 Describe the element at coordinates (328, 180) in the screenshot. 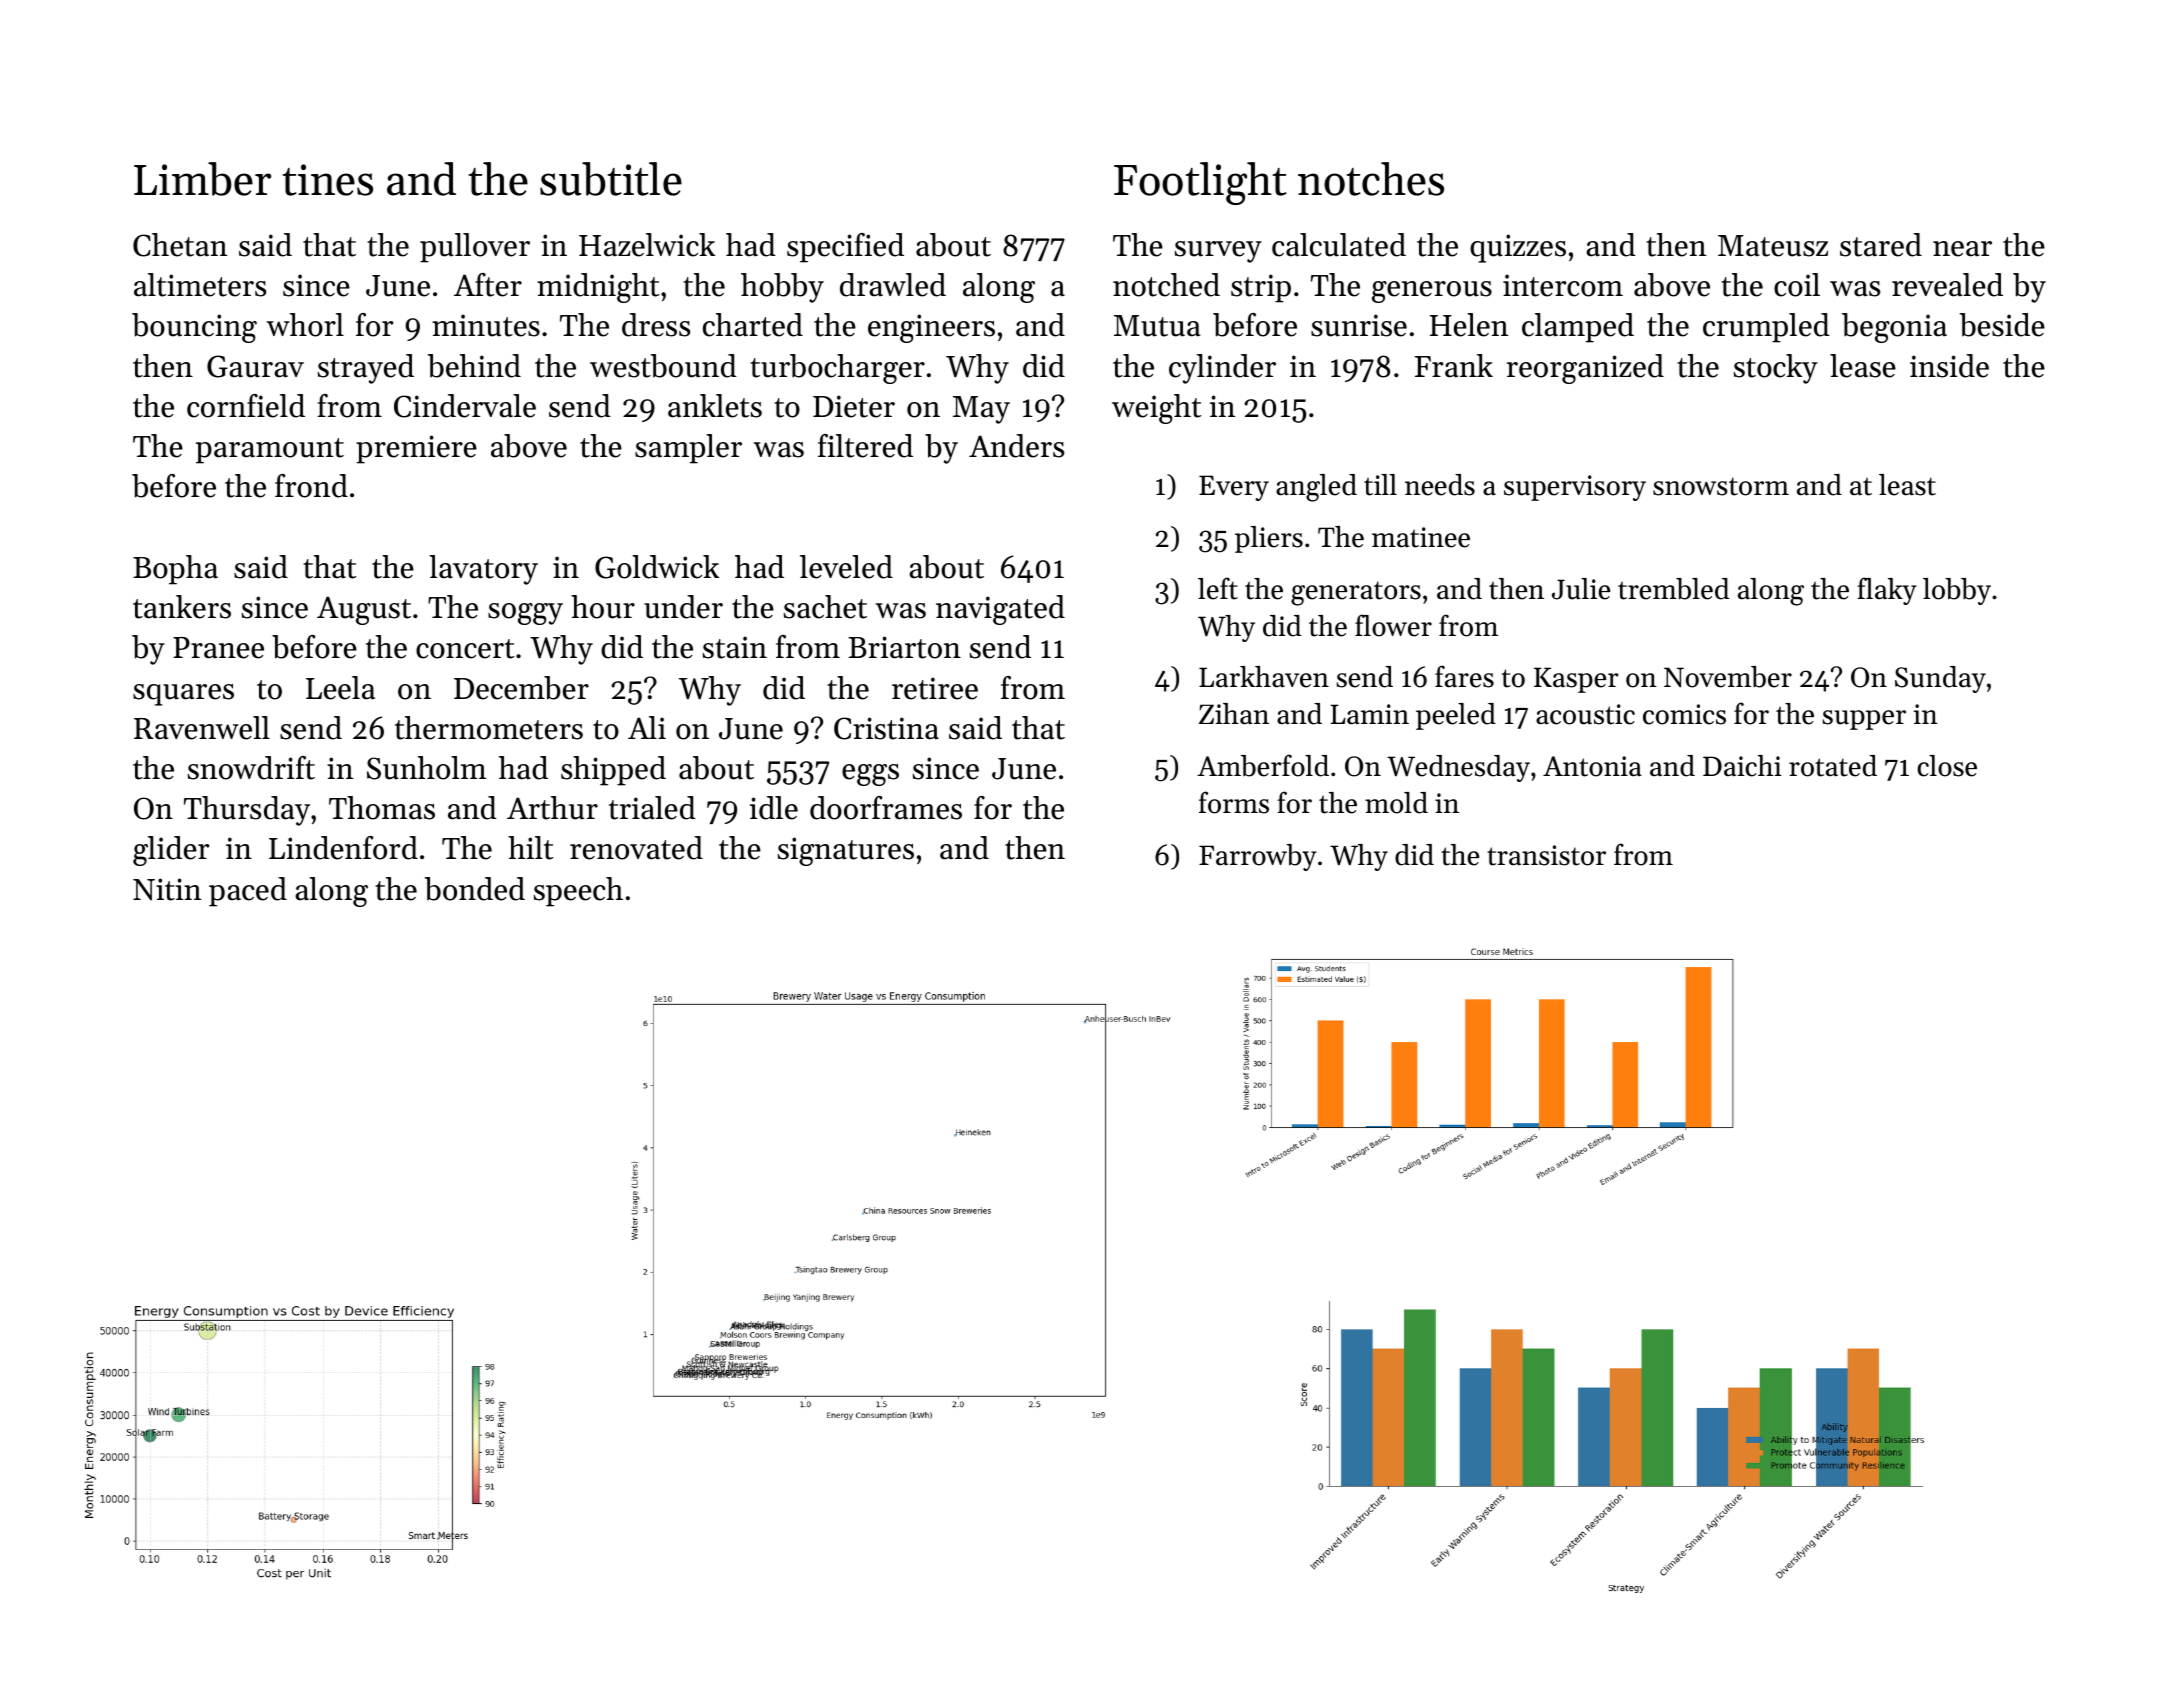

I see `tines` at that location.
